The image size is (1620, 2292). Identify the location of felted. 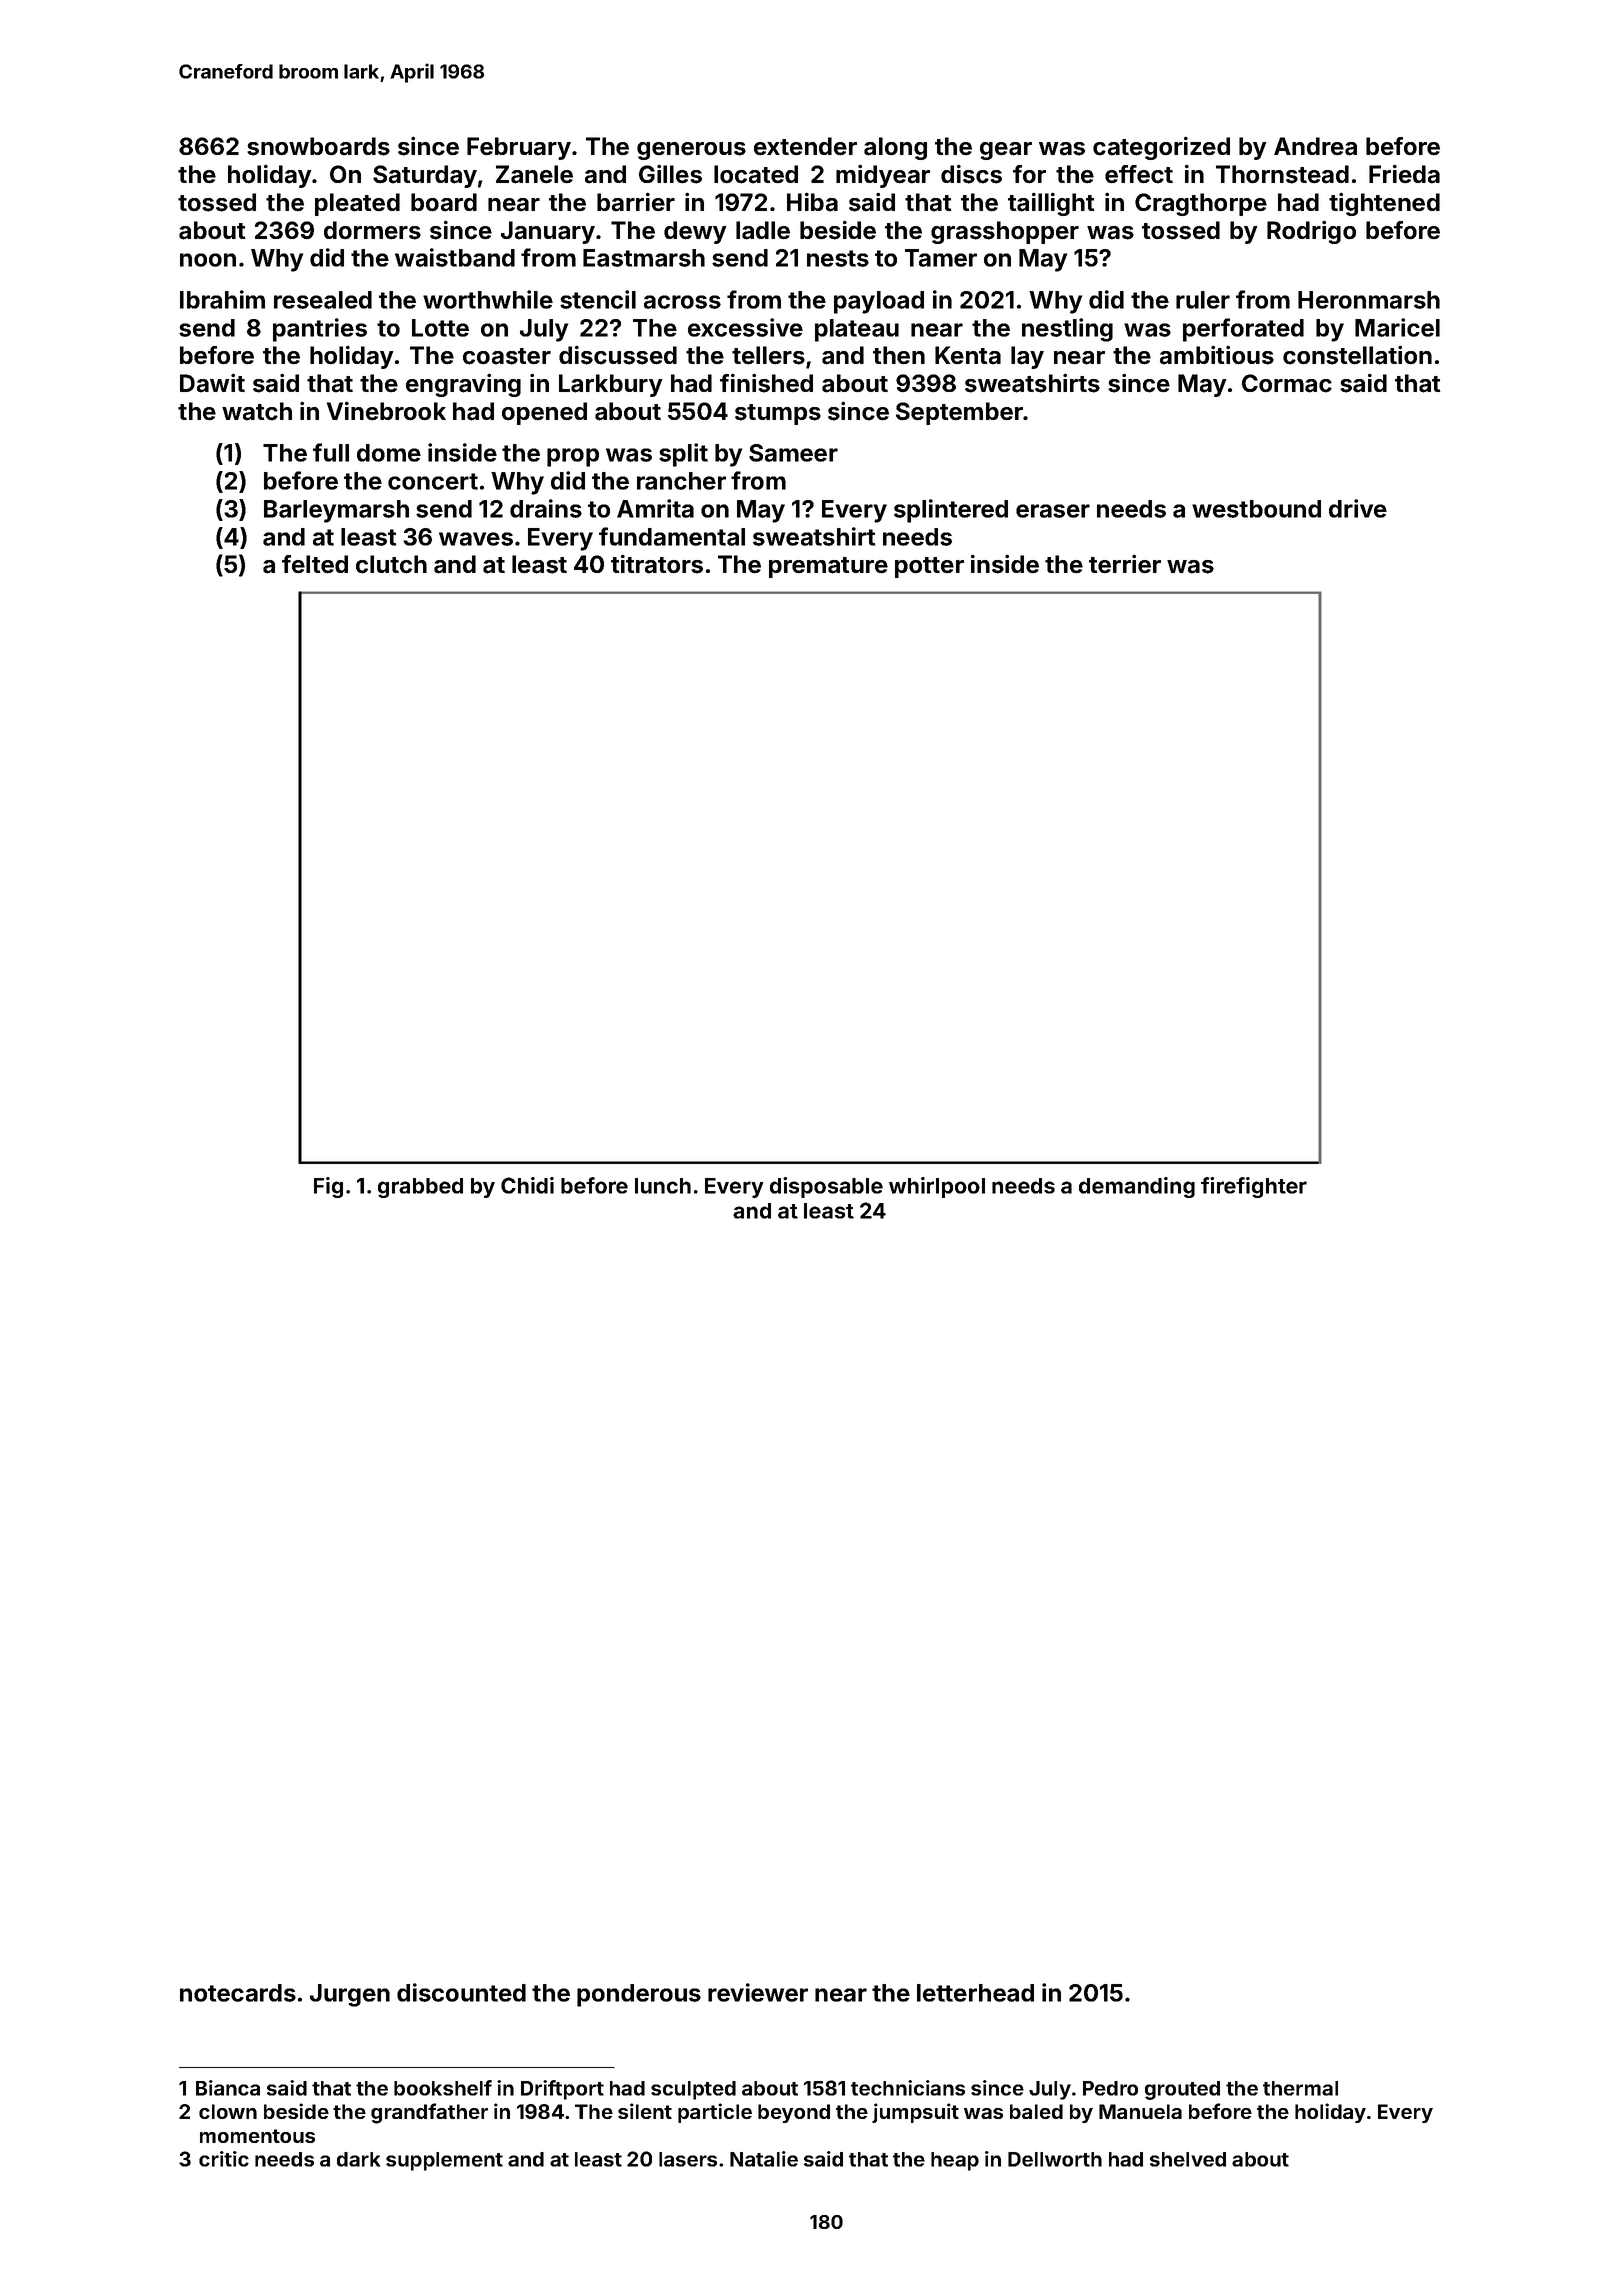
(315, 564).
